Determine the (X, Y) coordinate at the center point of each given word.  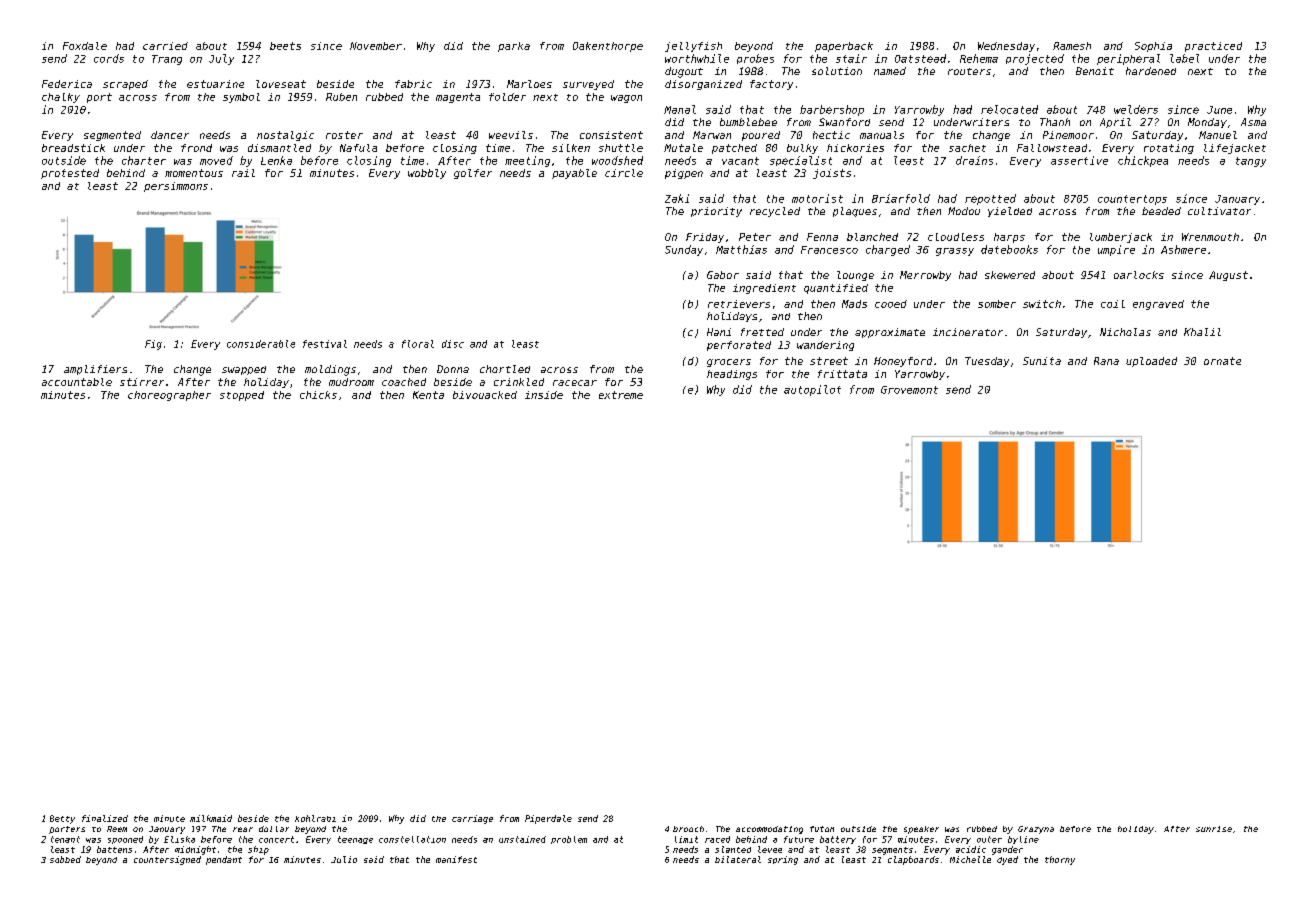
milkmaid (211, 818)
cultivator (1219, 211)
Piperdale (548, 819)
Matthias (741, 249)
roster (344, 135)
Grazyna (1036, 830)
